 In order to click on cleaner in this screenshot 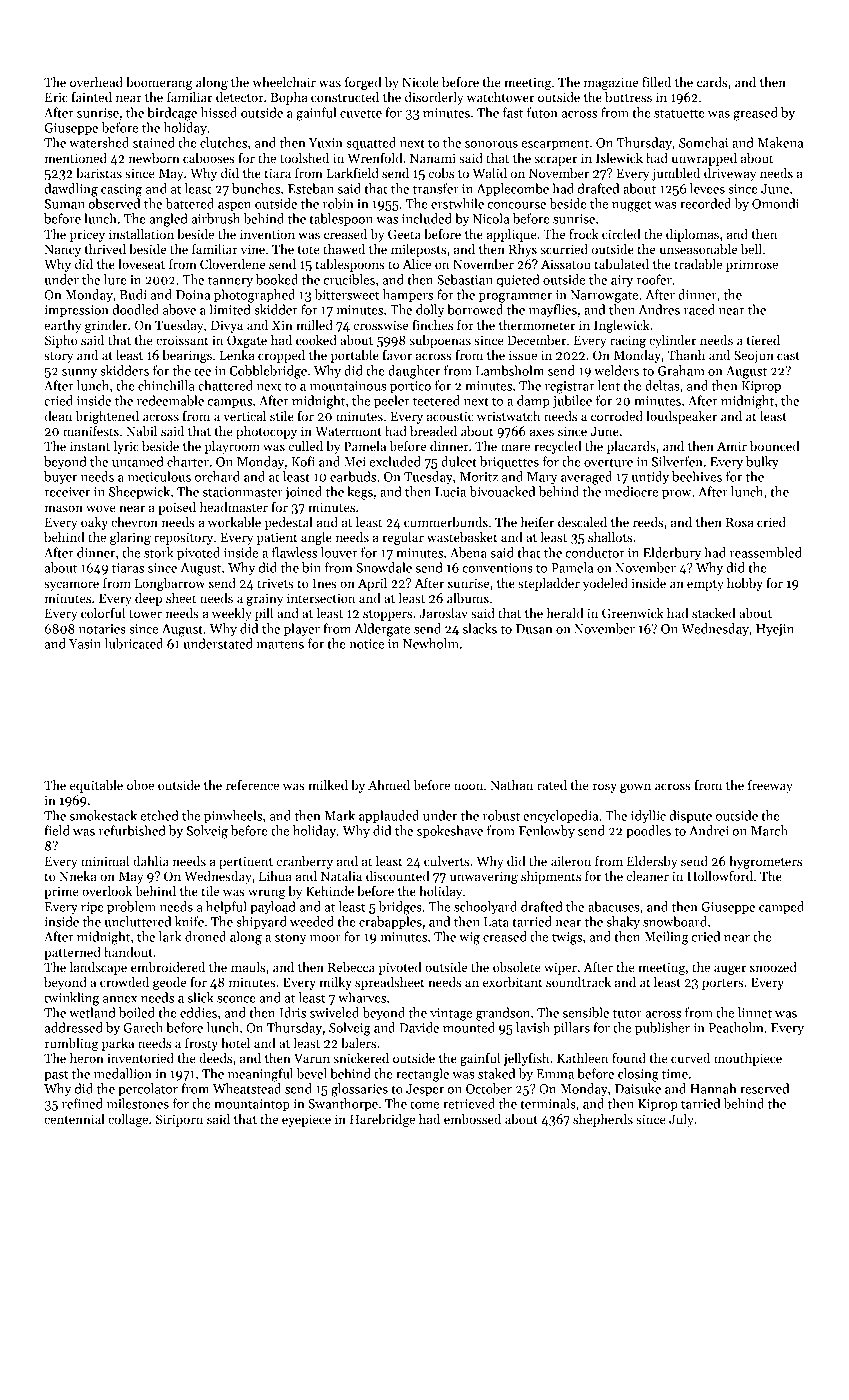, I will do `click(648, 876)`.
